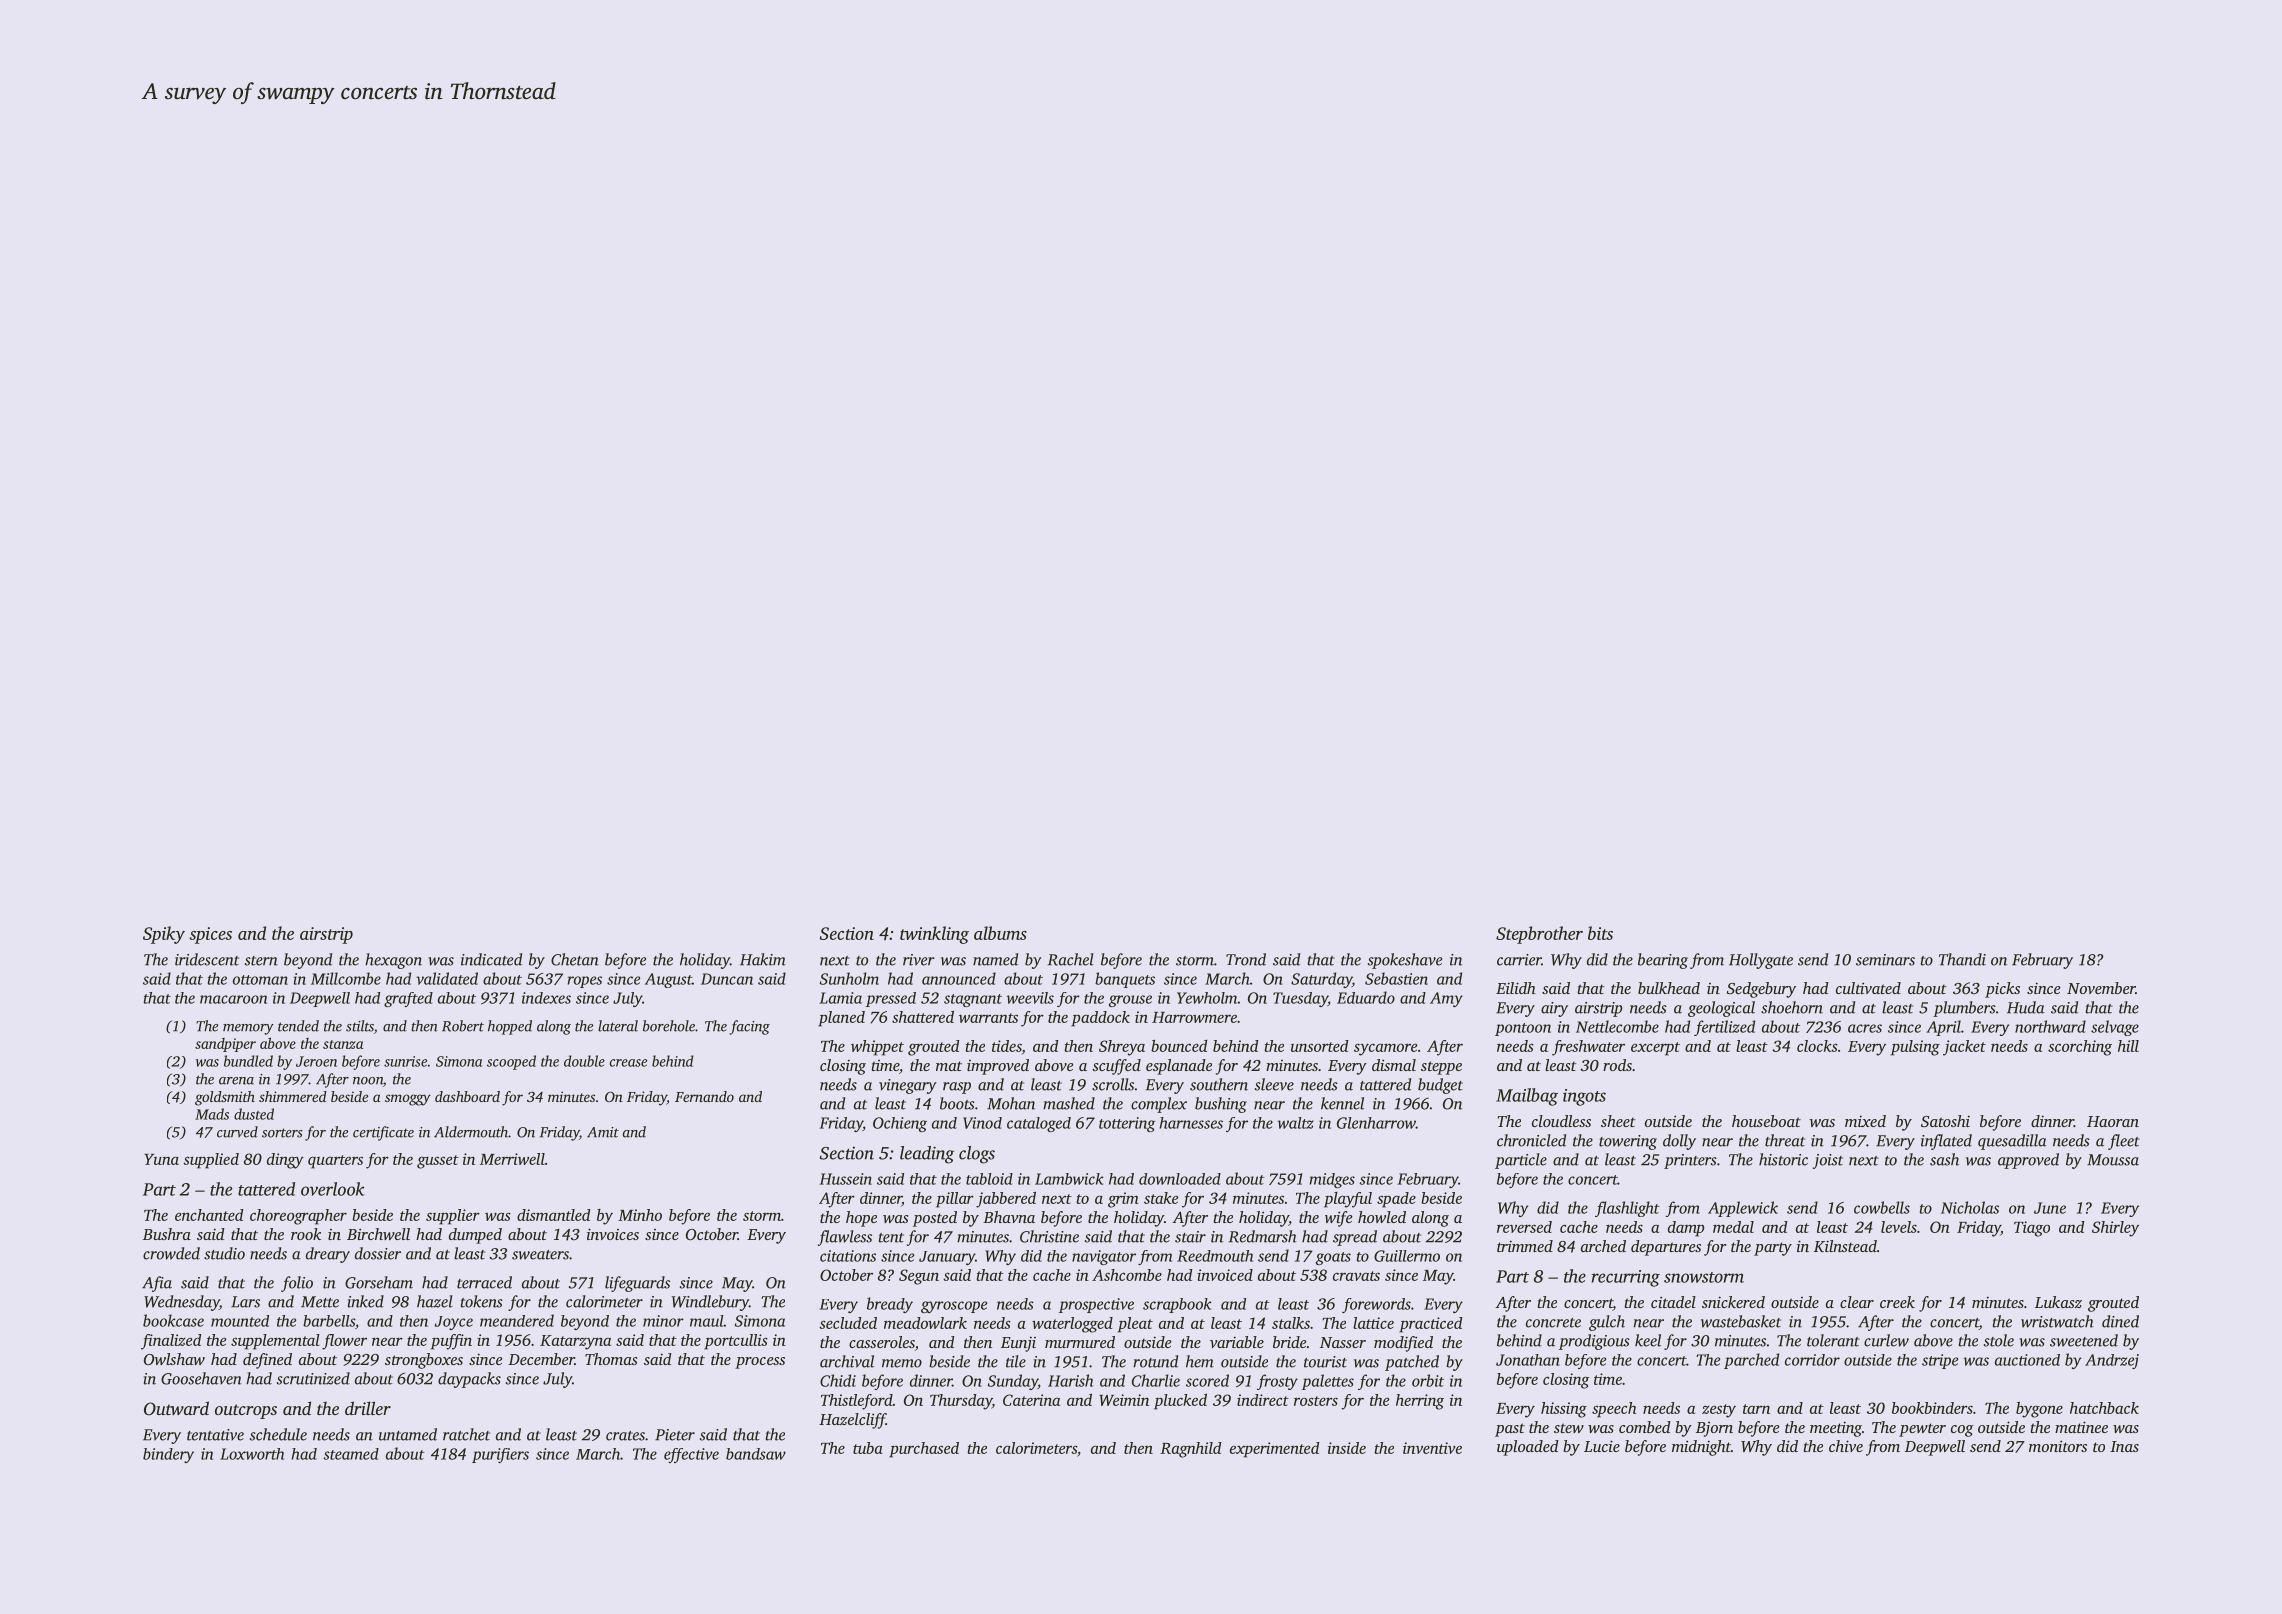  I want to click on Robert, so click(463, 1026).
